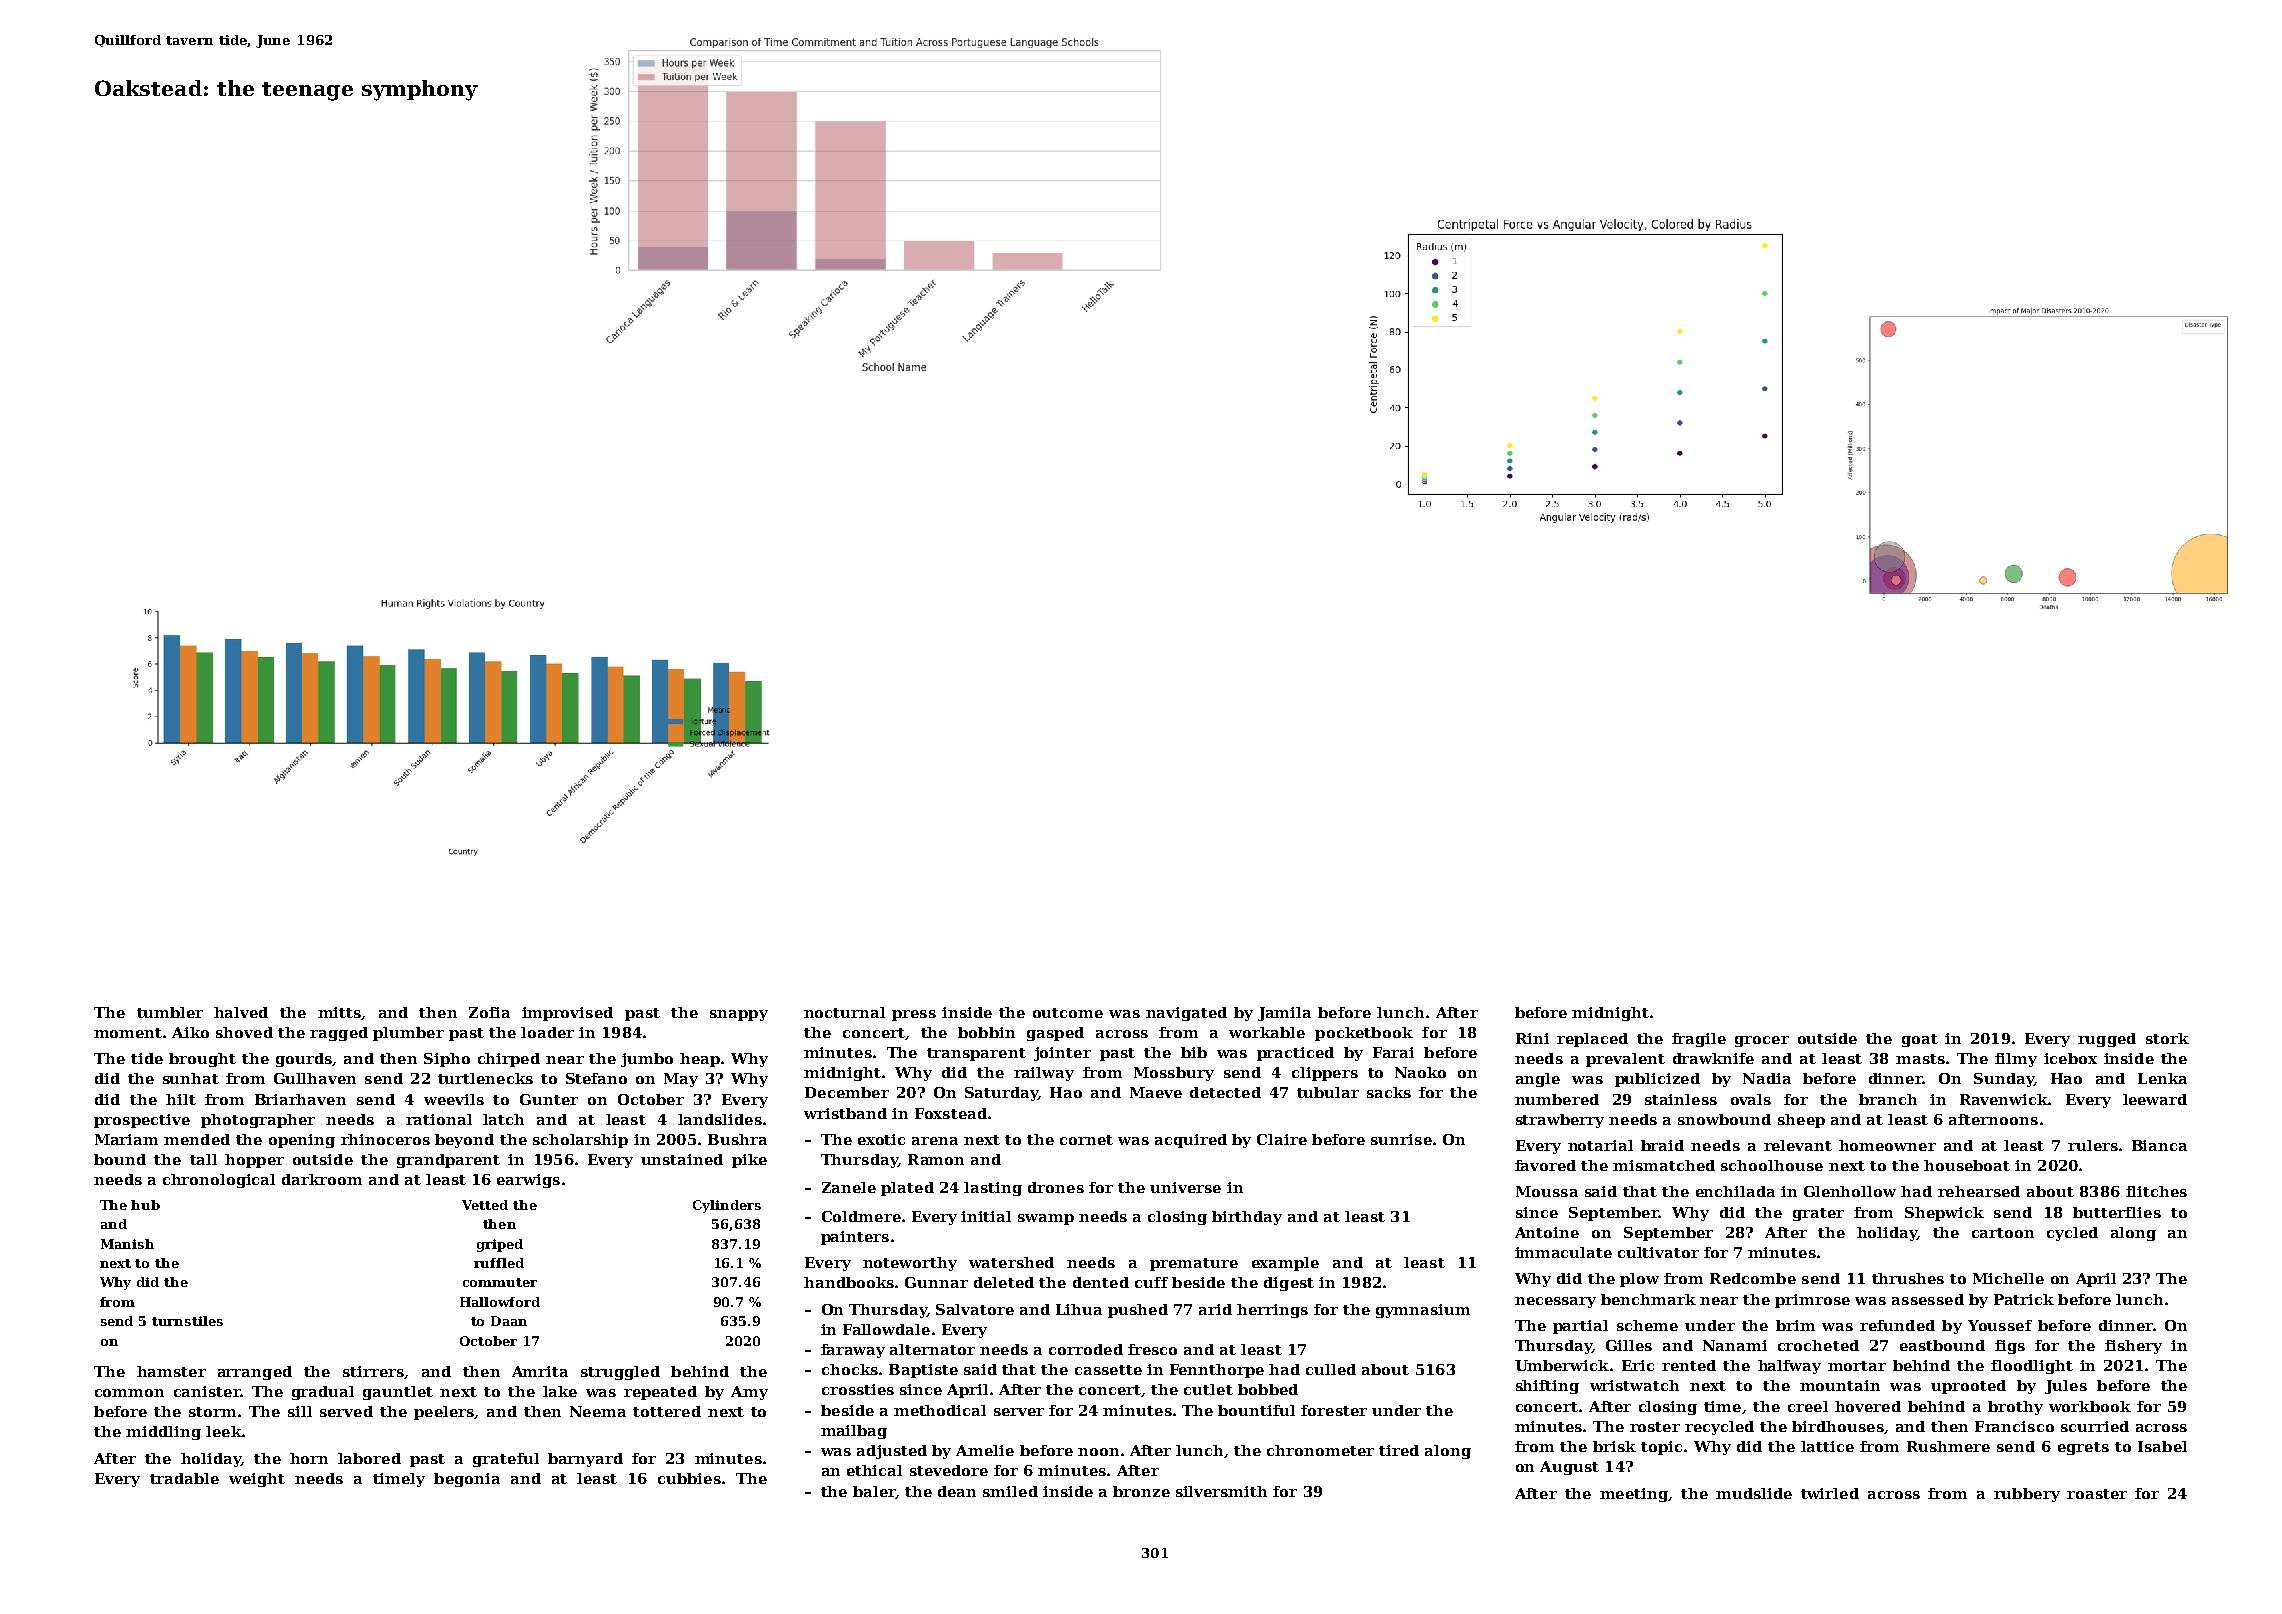  I want to click on rehearsed, so click(1979, 1191).
